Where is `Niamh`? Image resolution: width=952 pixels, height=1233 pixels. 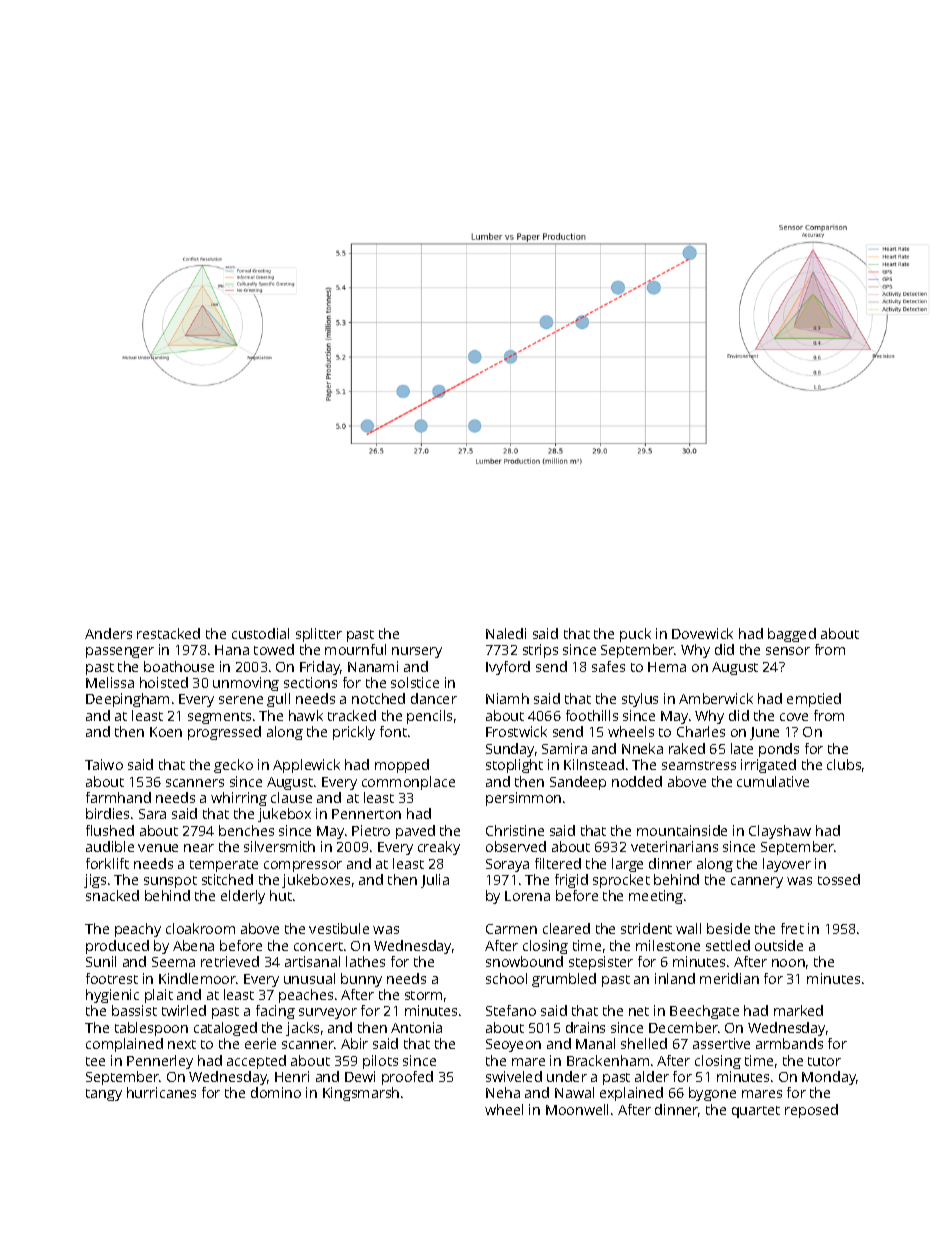 Niamh is located at coordinates (507, 698).
